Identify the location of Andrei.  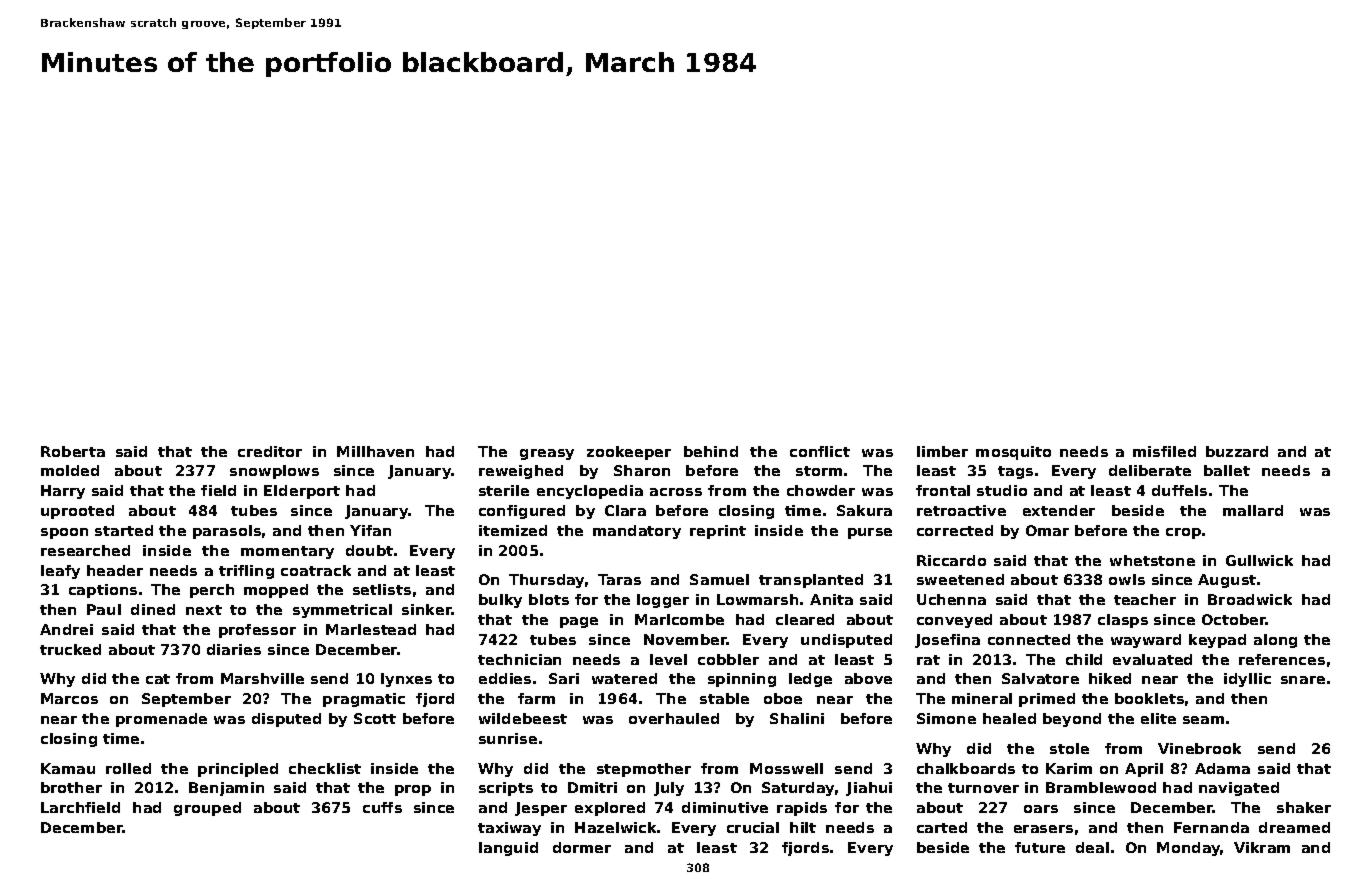
(66, 629).
